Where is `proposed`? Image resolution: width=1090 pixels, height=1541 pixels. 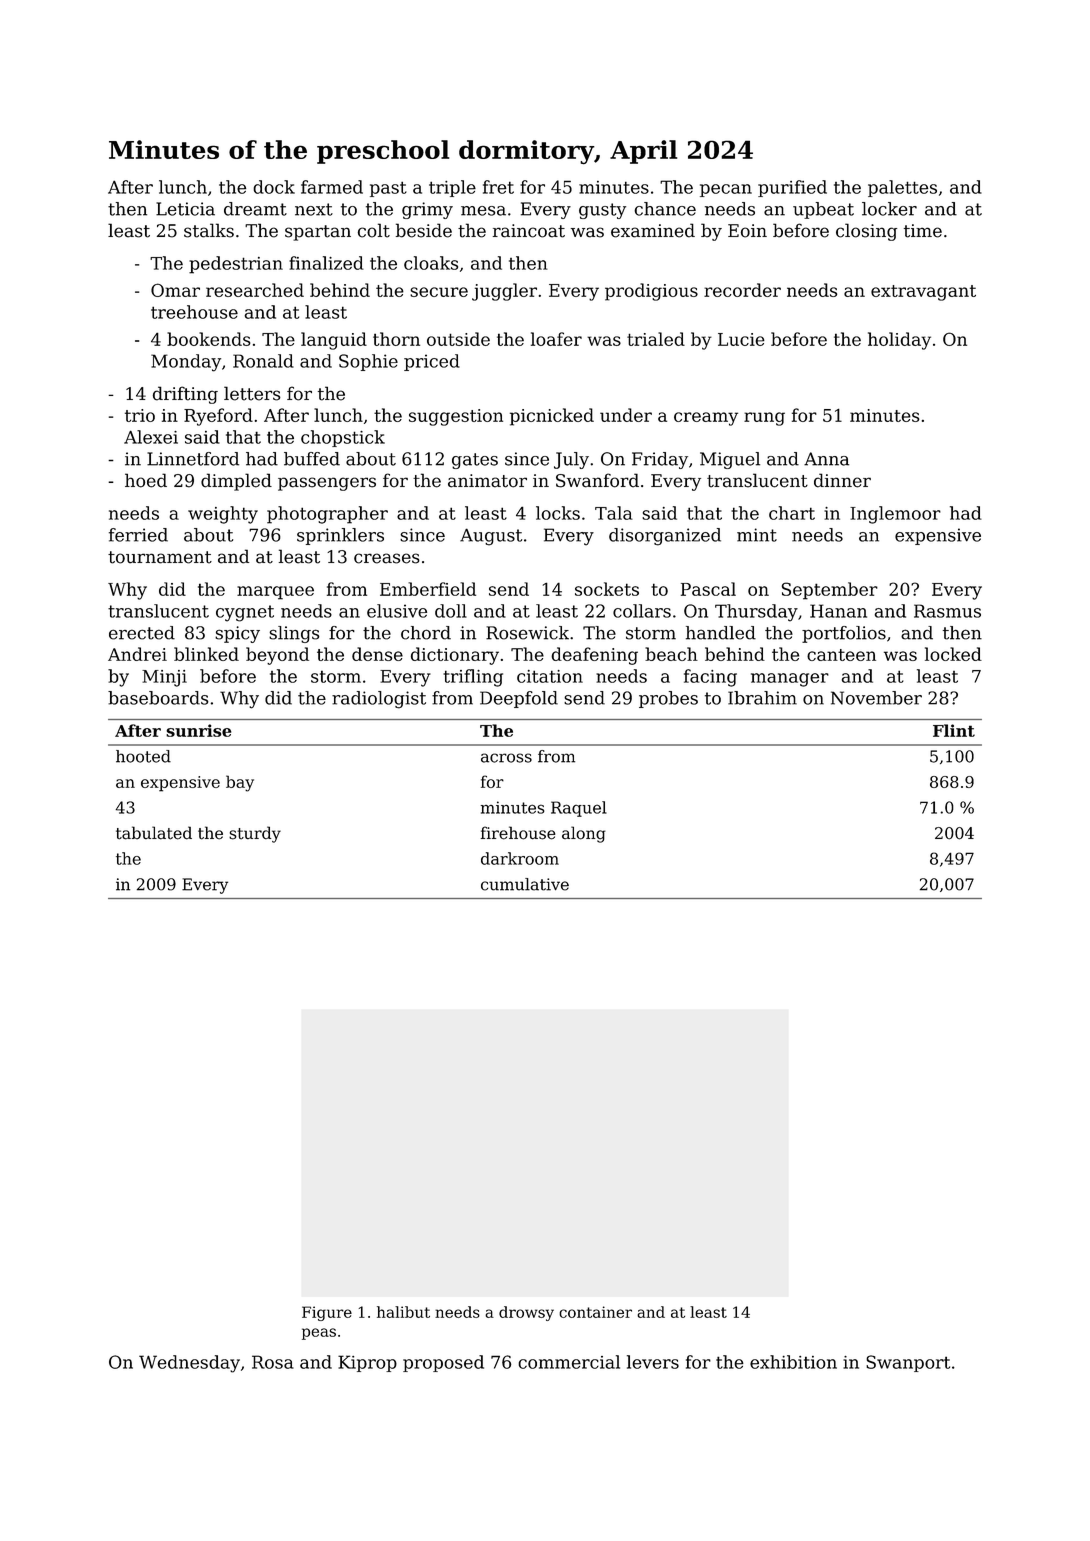 proposed is located at coordinates (443, 1363).
